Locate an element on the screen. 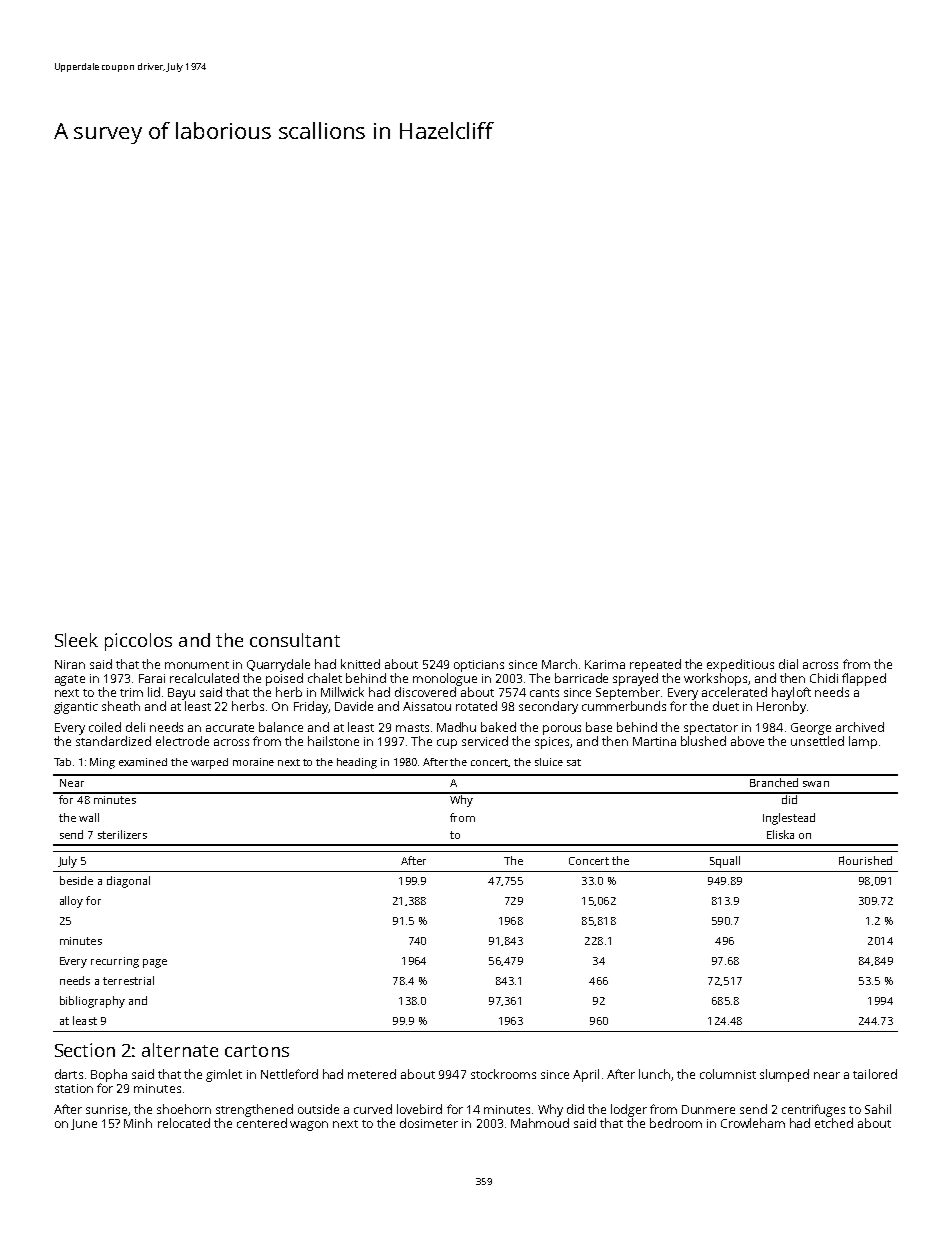 The image size is (952, 1233). heading is located at coordinates (357, 763).
